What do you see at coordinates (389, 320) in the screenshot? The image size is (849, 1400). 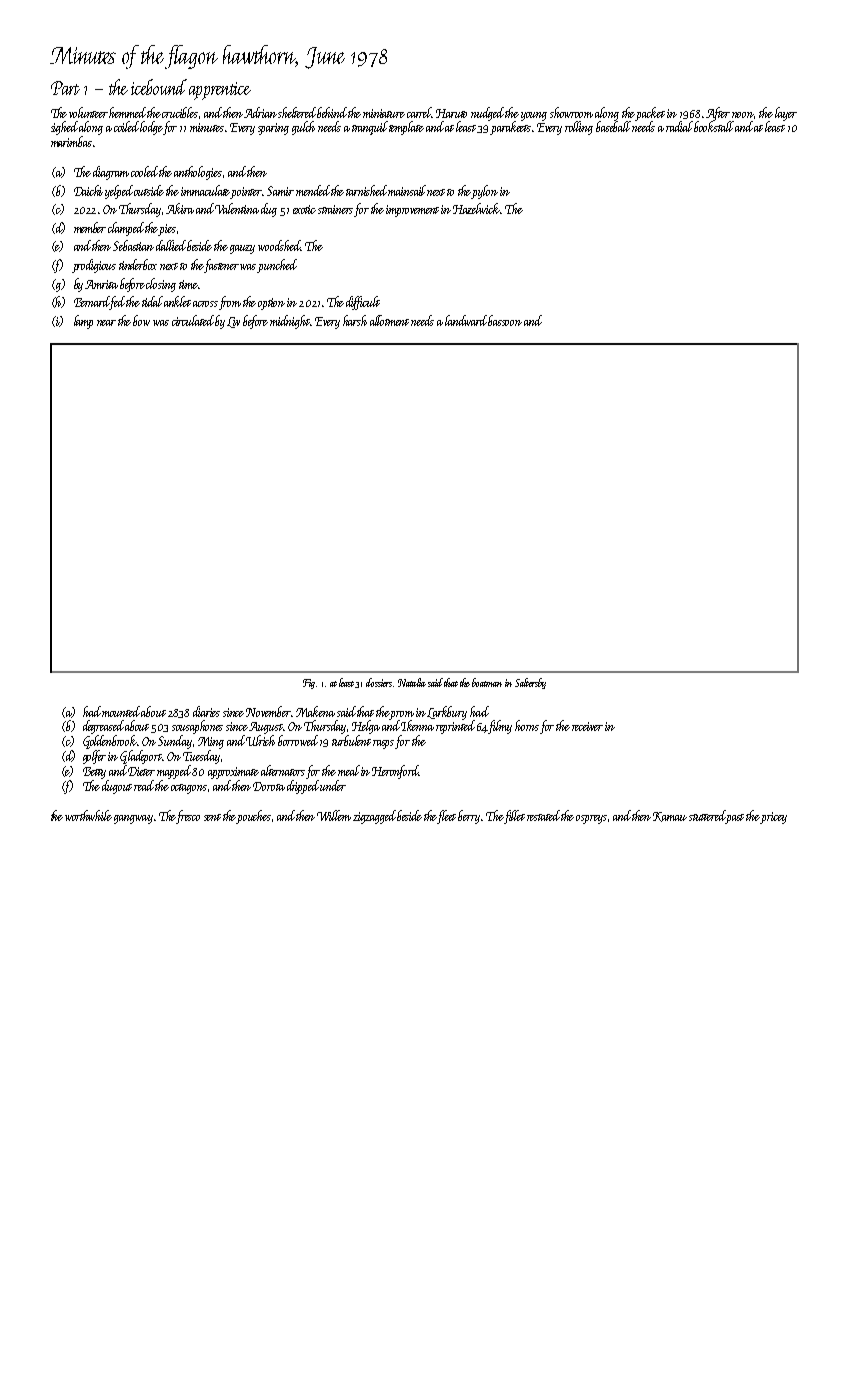 I see `allotment` at bounding box center [389, 320].
